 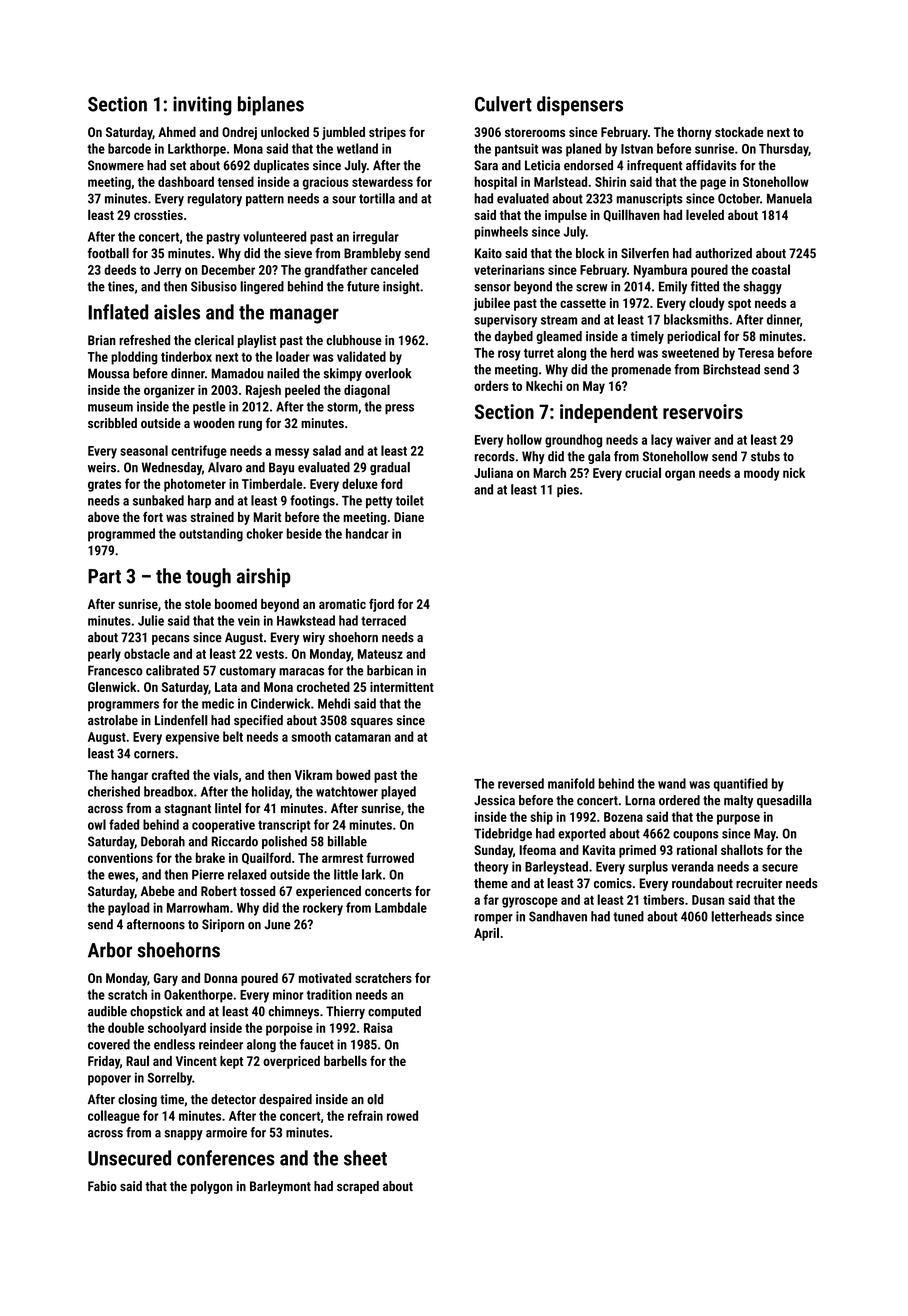 I want to click on intermittent, so click(x=402, y=687).
